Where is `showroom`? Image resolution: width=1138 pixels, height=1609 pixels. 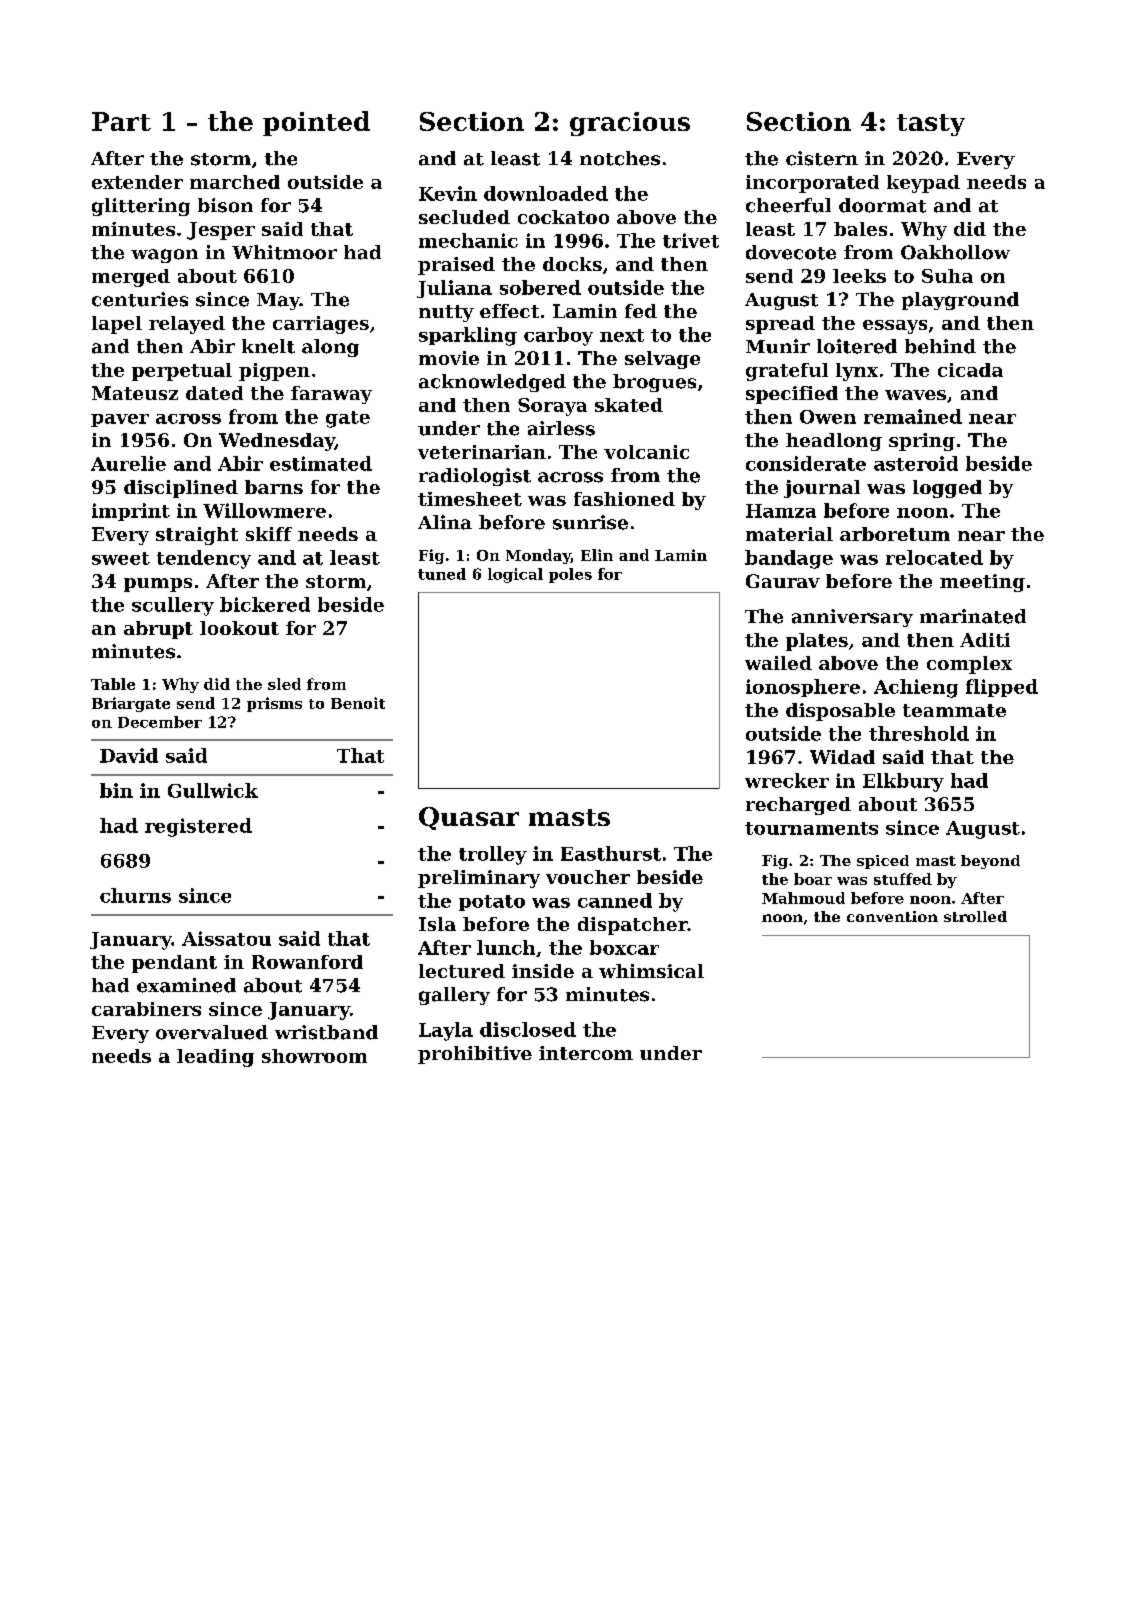 showroom is located at coordinates (314, 1056).
